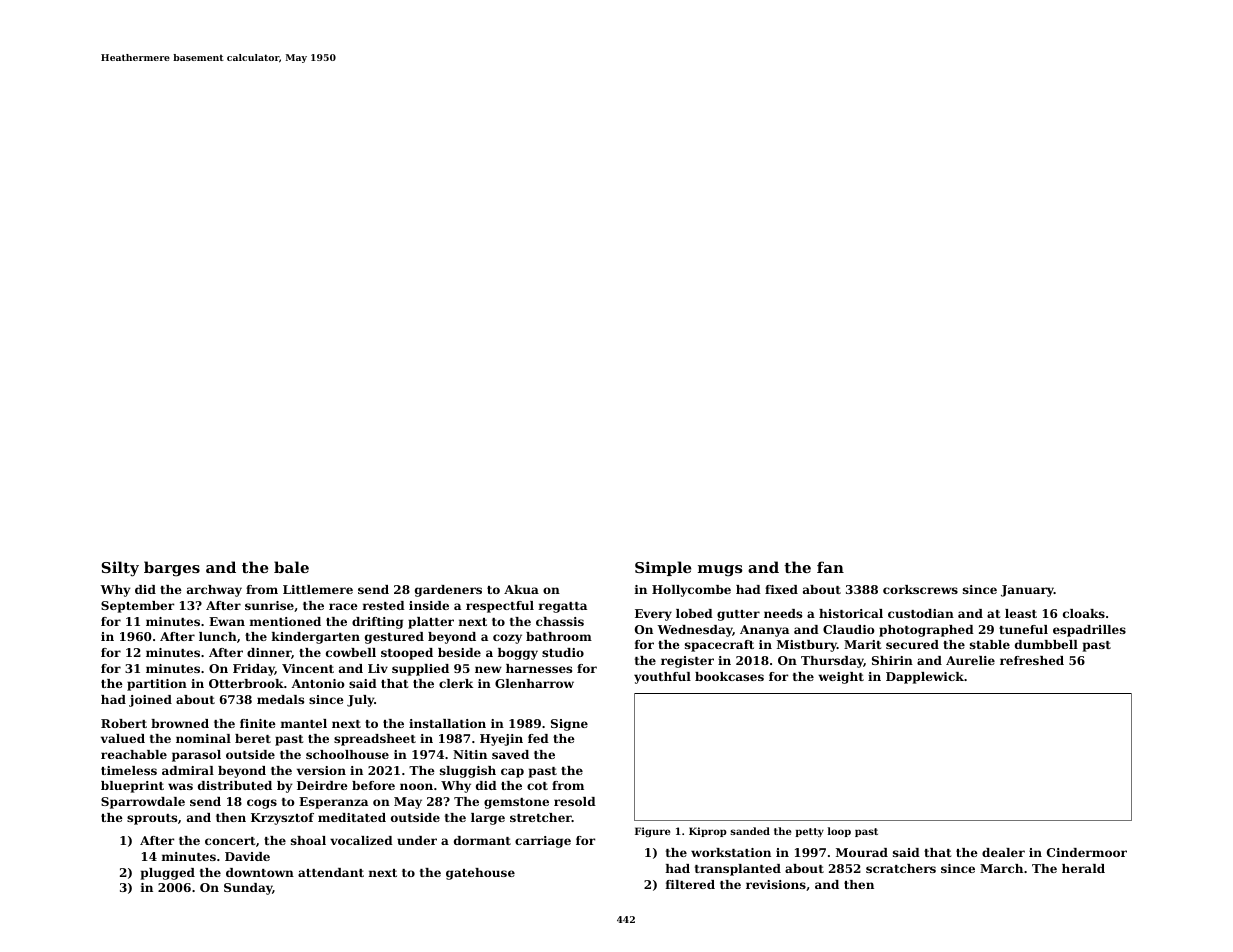  Describe the element at coordinates (663, 568) in the screenshot. I see `Simple` at that location.
